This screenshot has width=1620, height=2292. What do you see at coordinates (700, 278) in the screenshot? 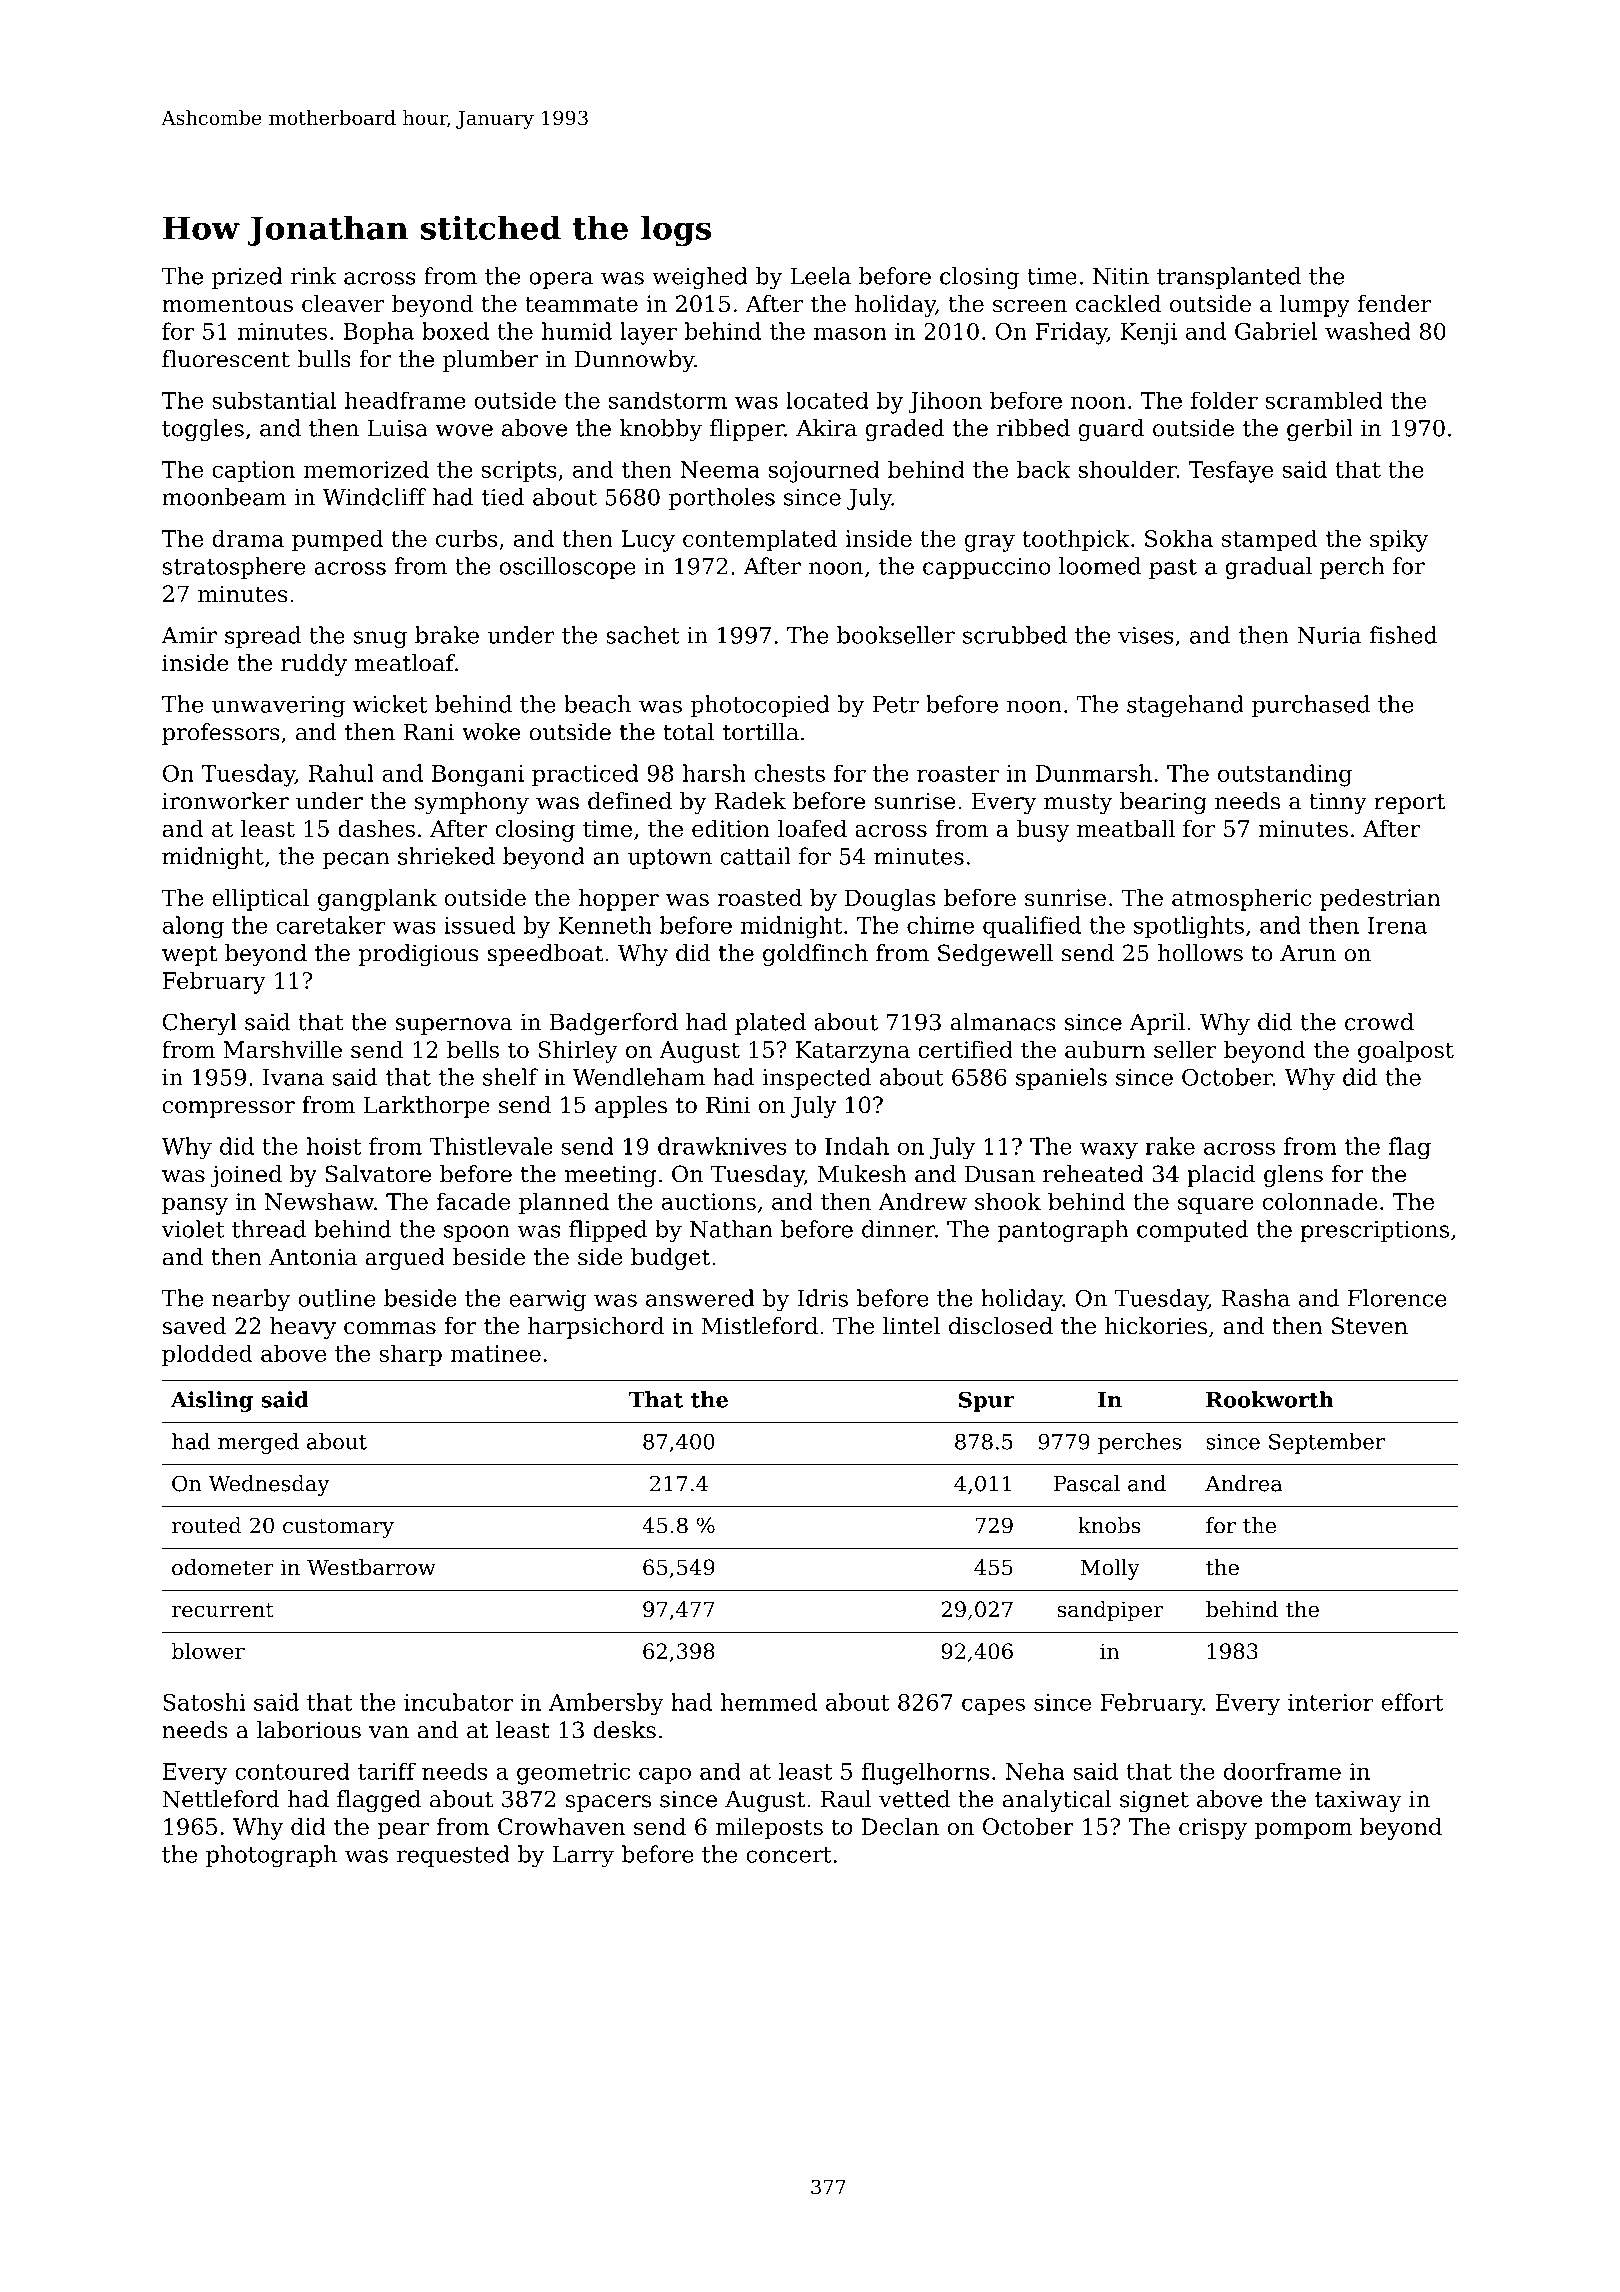
I see `weighed` at bounding box center [700, 278].
